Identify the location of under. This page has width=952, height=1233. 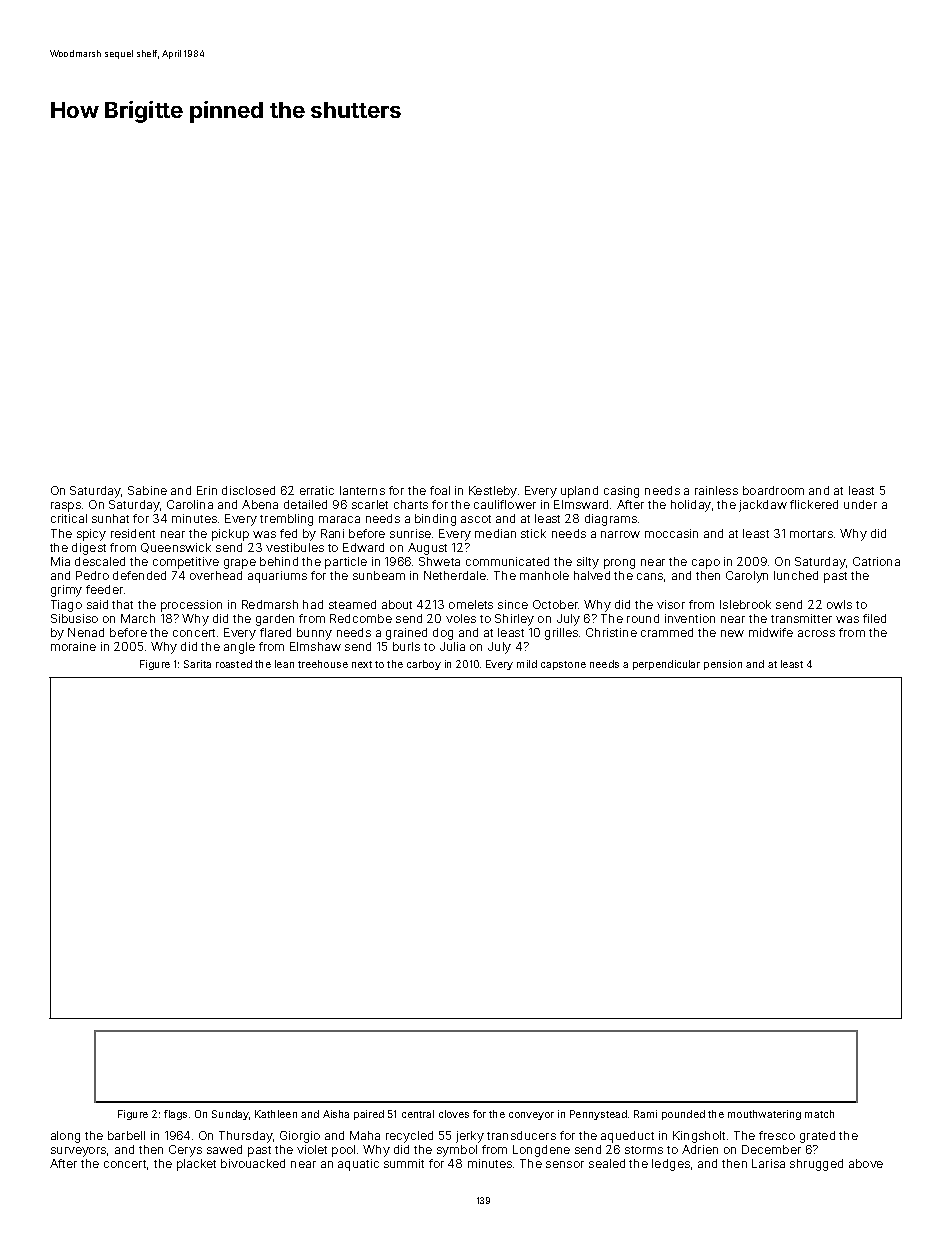
(860, 504).
